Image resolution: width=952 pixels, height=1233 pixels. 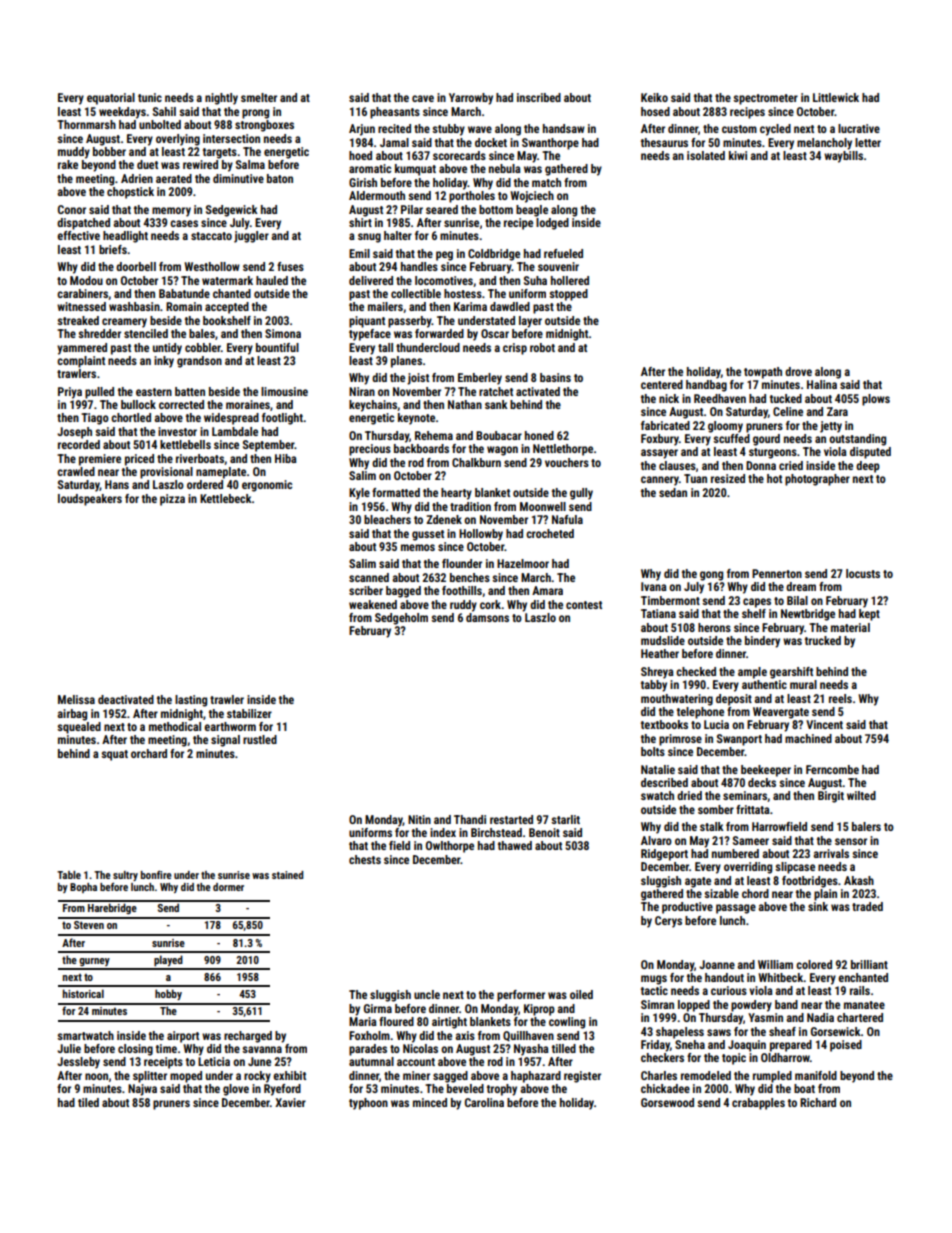 What do you see at coordinates (459, 155) in the screenshot?
I see `scorecards` at bounding box center [459, 155].
